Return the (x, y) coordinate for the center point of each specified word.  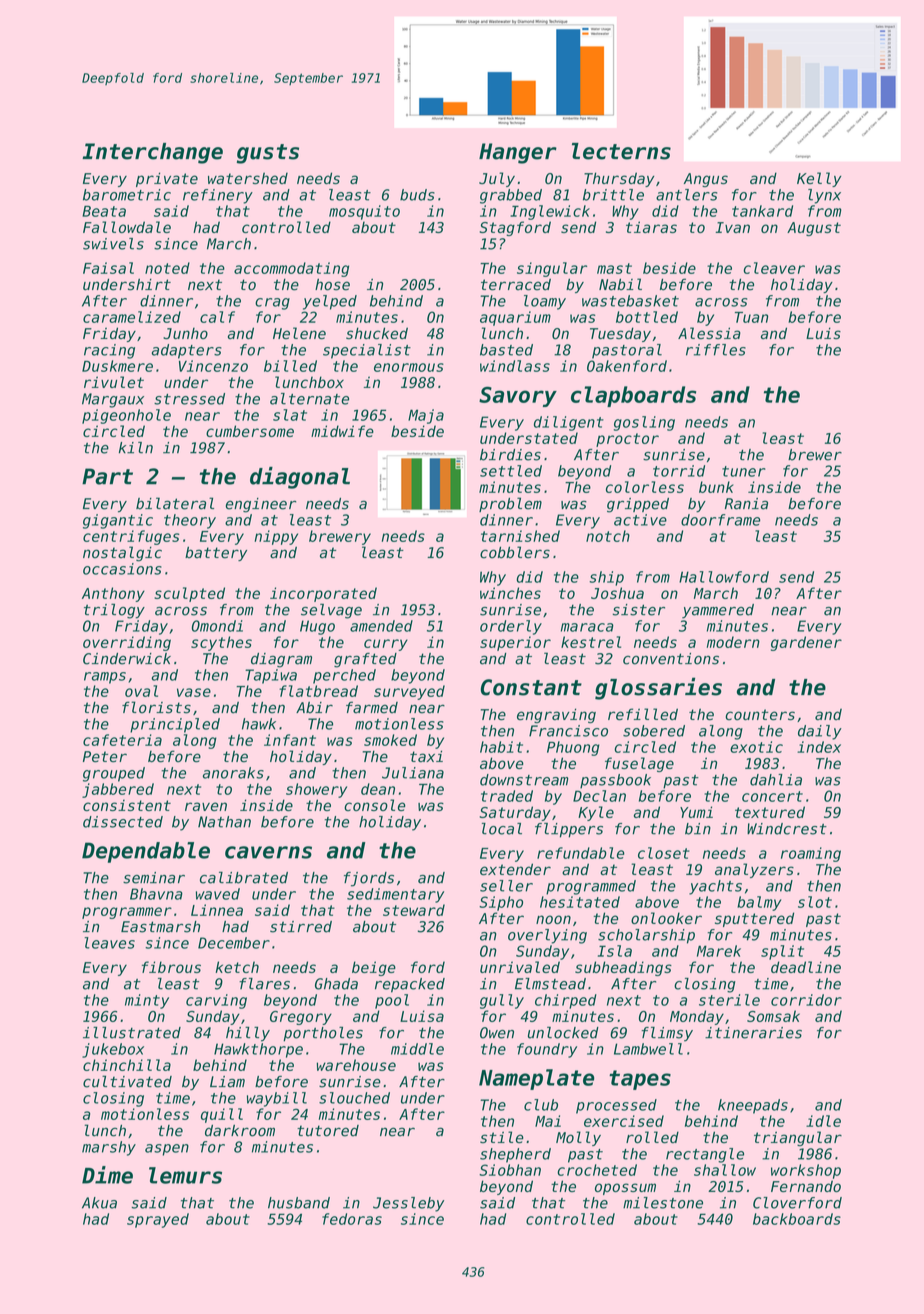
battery (216, 554)
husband (299, 1203)
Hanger (518, 153)
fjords (369, 879)
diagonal (300, 478)
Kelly (819, 179)
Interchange (152, 153)
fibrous (171, 967)
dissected (123, 822)
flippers (569, 830)
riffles (716, 350)
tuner (744, 471)
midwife (342, 431)
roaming (811, 854)
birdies (510, 455)
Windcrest (787, 829)
